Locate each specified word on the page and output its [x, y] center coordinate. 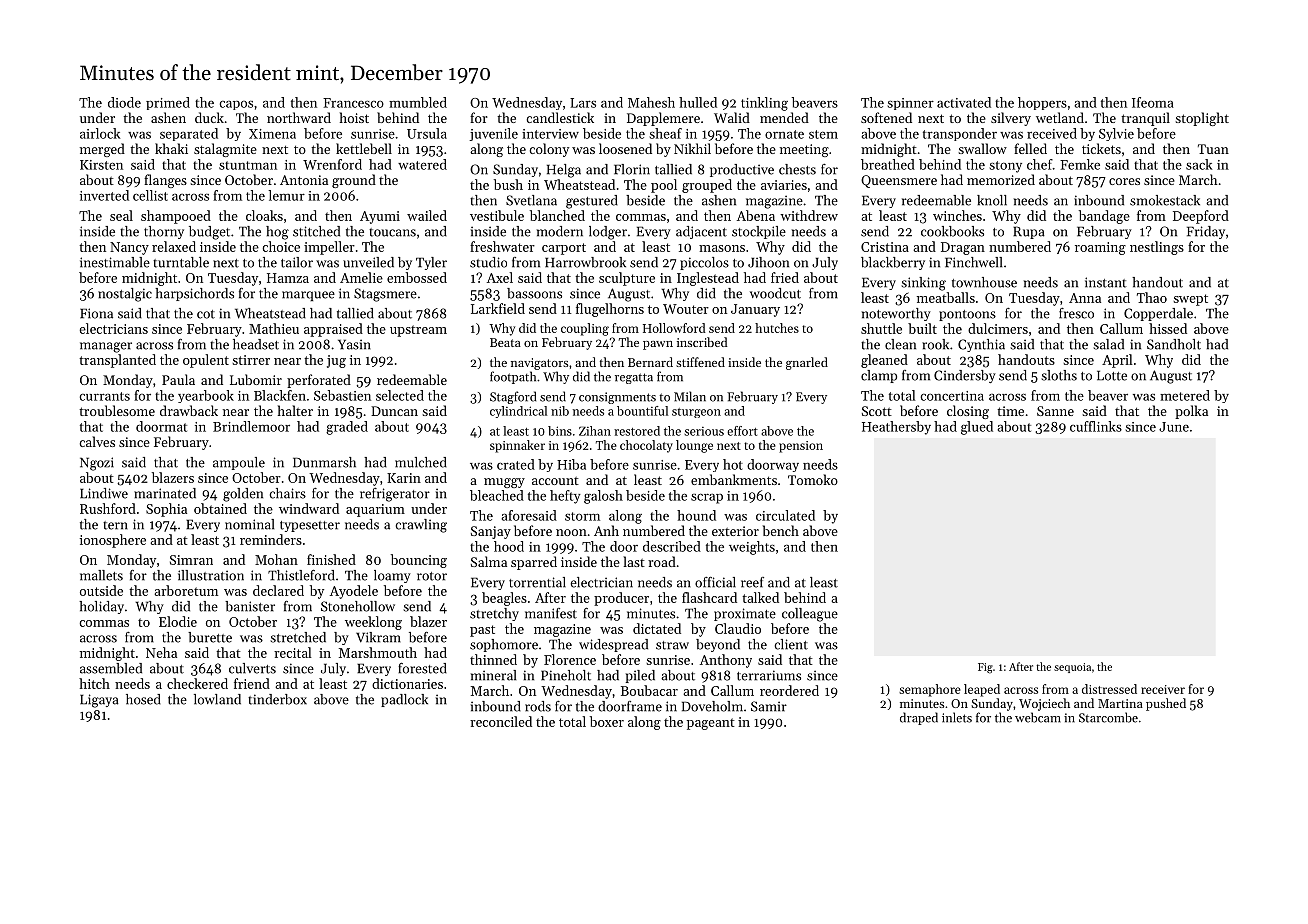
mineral [493, 675]
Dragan [963, 248]
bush [508, 184]
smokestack [1165, 200]
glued [977, 428]
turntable [181, 262]
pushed [1166, 704]
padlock [404, 700]
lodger [608, 233]
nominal [249, 524]
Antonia [304, 180]
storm [582, 516]
